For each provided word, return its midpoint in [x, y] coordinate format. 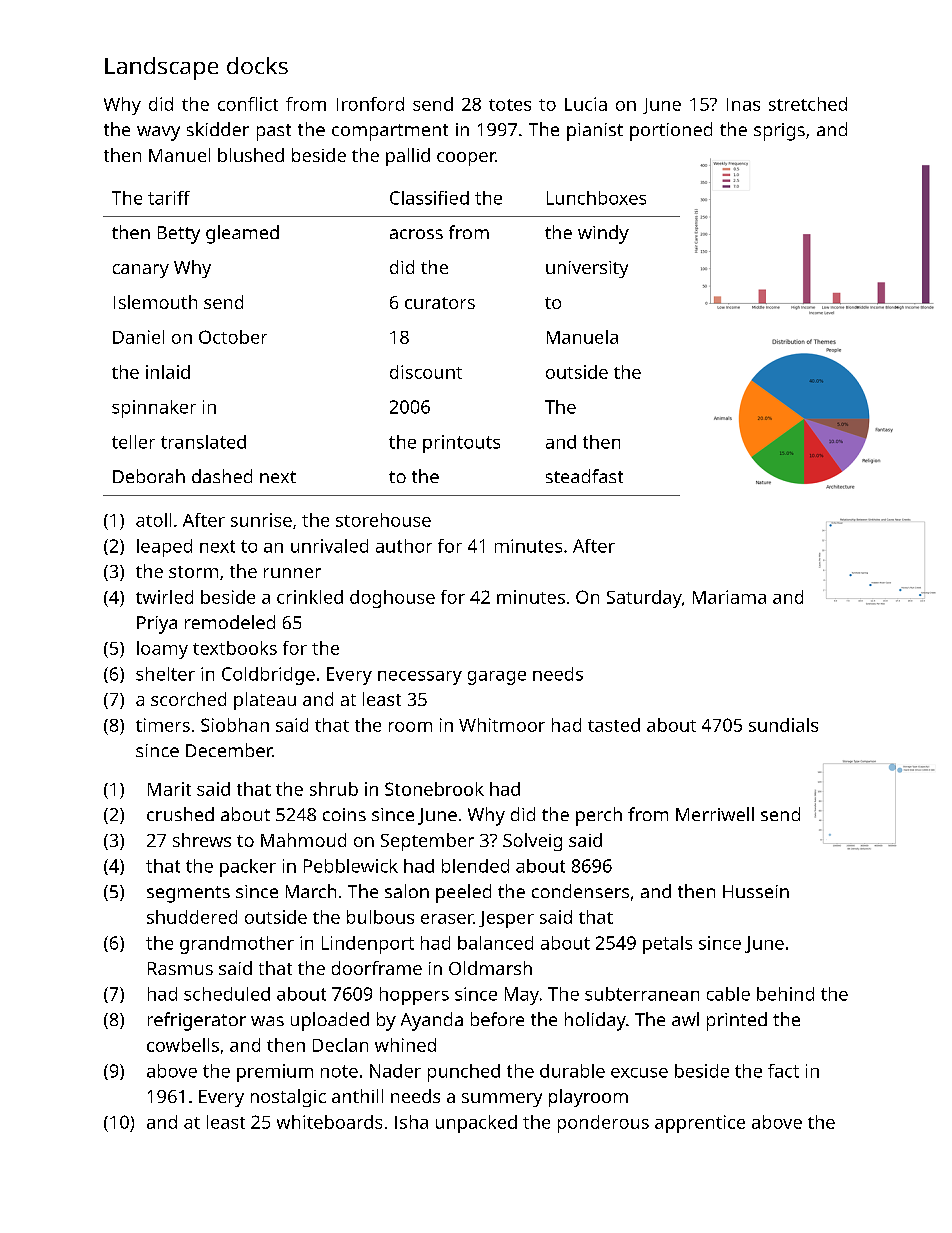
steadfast [584, 476]
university [587, 269]
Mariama [729, 597]
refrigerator [197, 1021]
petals [667, 945]
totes [510, 105]
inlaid [168, 372]
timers [163, 725]
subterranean [642, 994]
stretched [808, 104]
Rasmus [180, 968]
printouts [461, 444]
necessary [420, 678]
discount [426, 372]
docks [257, 65]
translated [203, 442]
